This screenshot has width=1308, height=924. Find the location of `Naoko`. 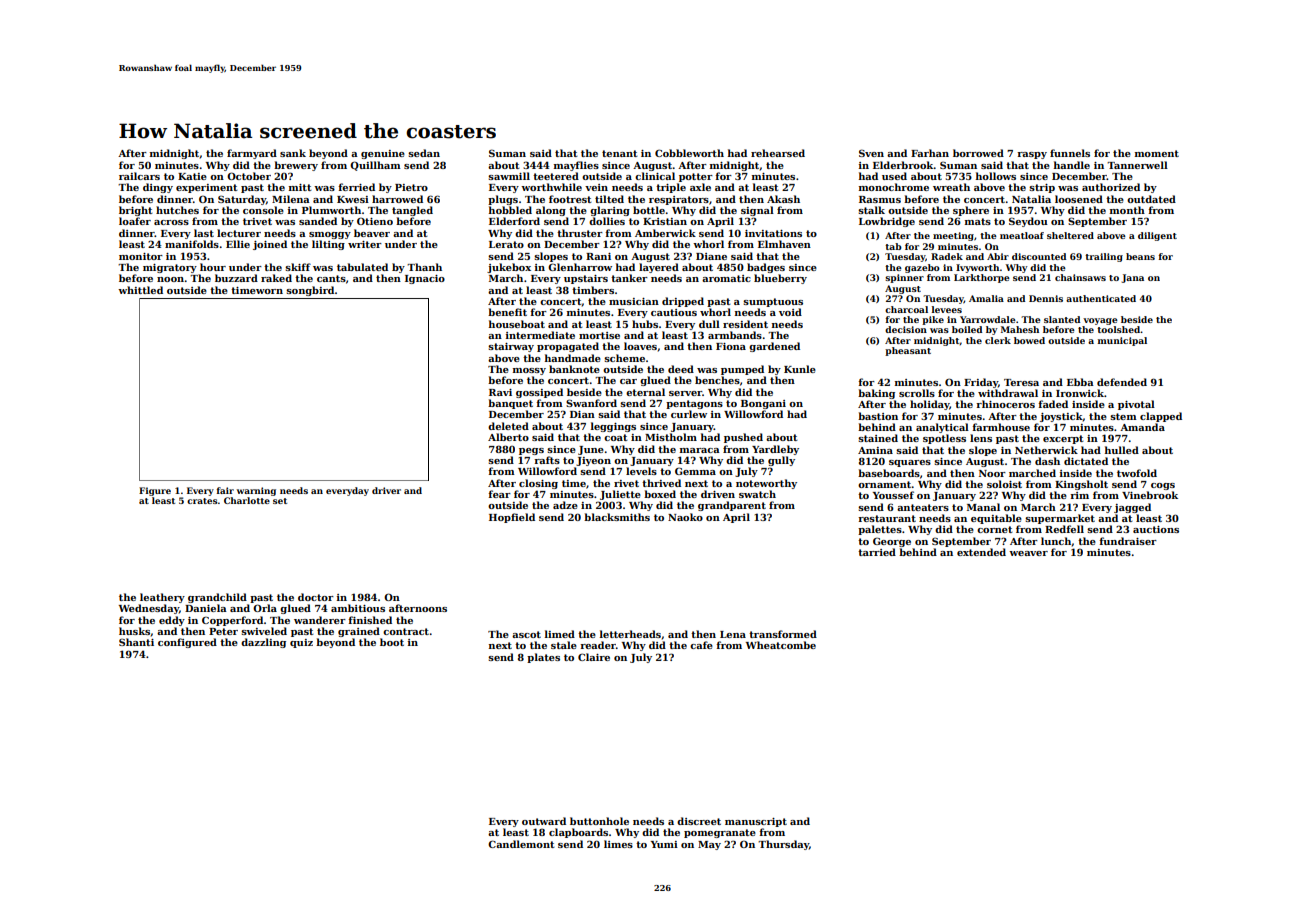

Naoko is located at coordinates (685, 517).
